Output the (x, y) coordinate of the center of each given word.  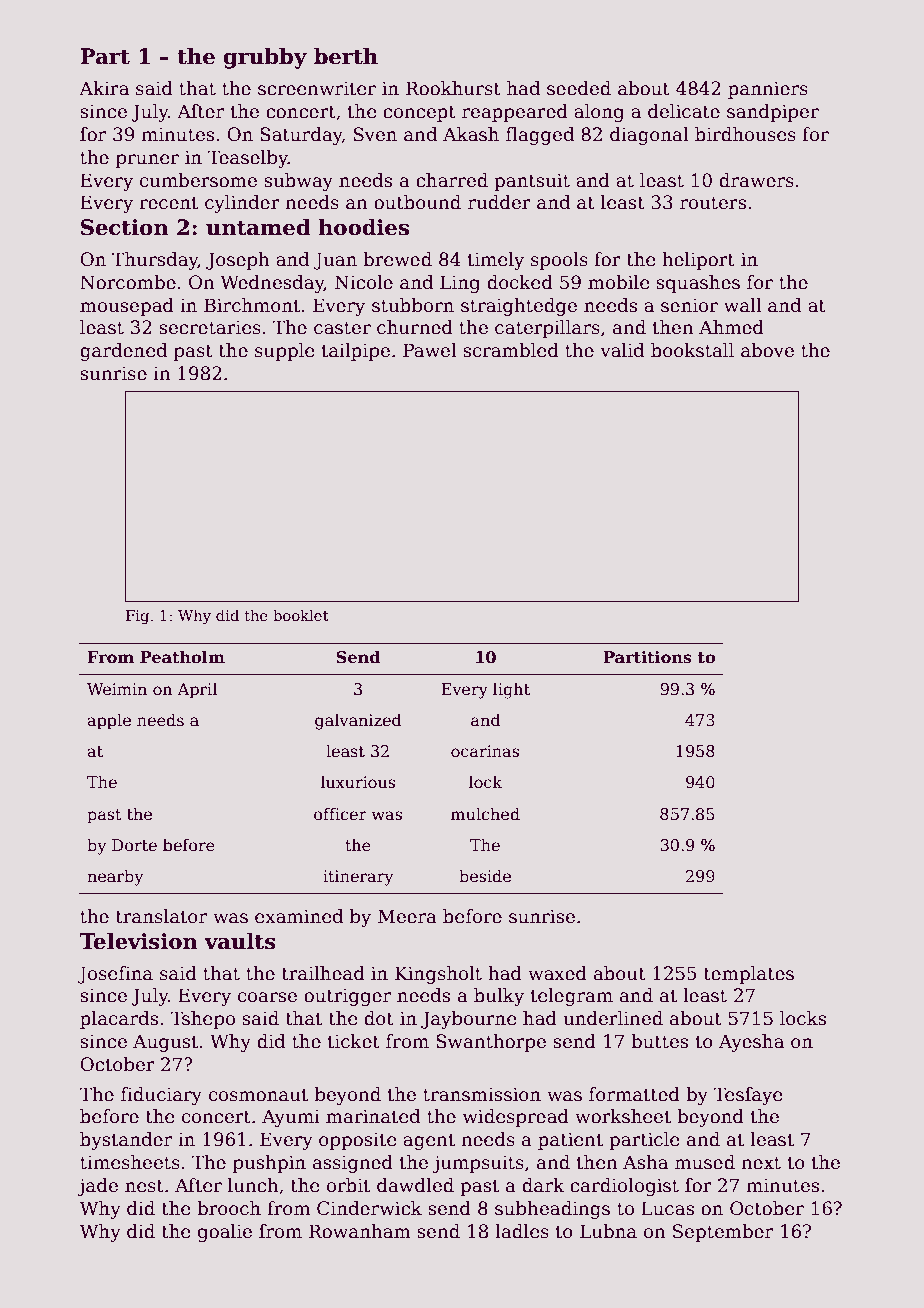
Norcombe (128, 282)
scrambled (511, 350)
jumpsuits (478, 1164)
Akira (104, 88)
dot (379, 1018)
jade (98, 1187)
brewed (397, 259)
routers (713, 203)
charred (452, 180)
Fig (137, 617)
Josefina (115, 975)
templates (749, 975)
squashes (698, 284)
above (767, 350)
